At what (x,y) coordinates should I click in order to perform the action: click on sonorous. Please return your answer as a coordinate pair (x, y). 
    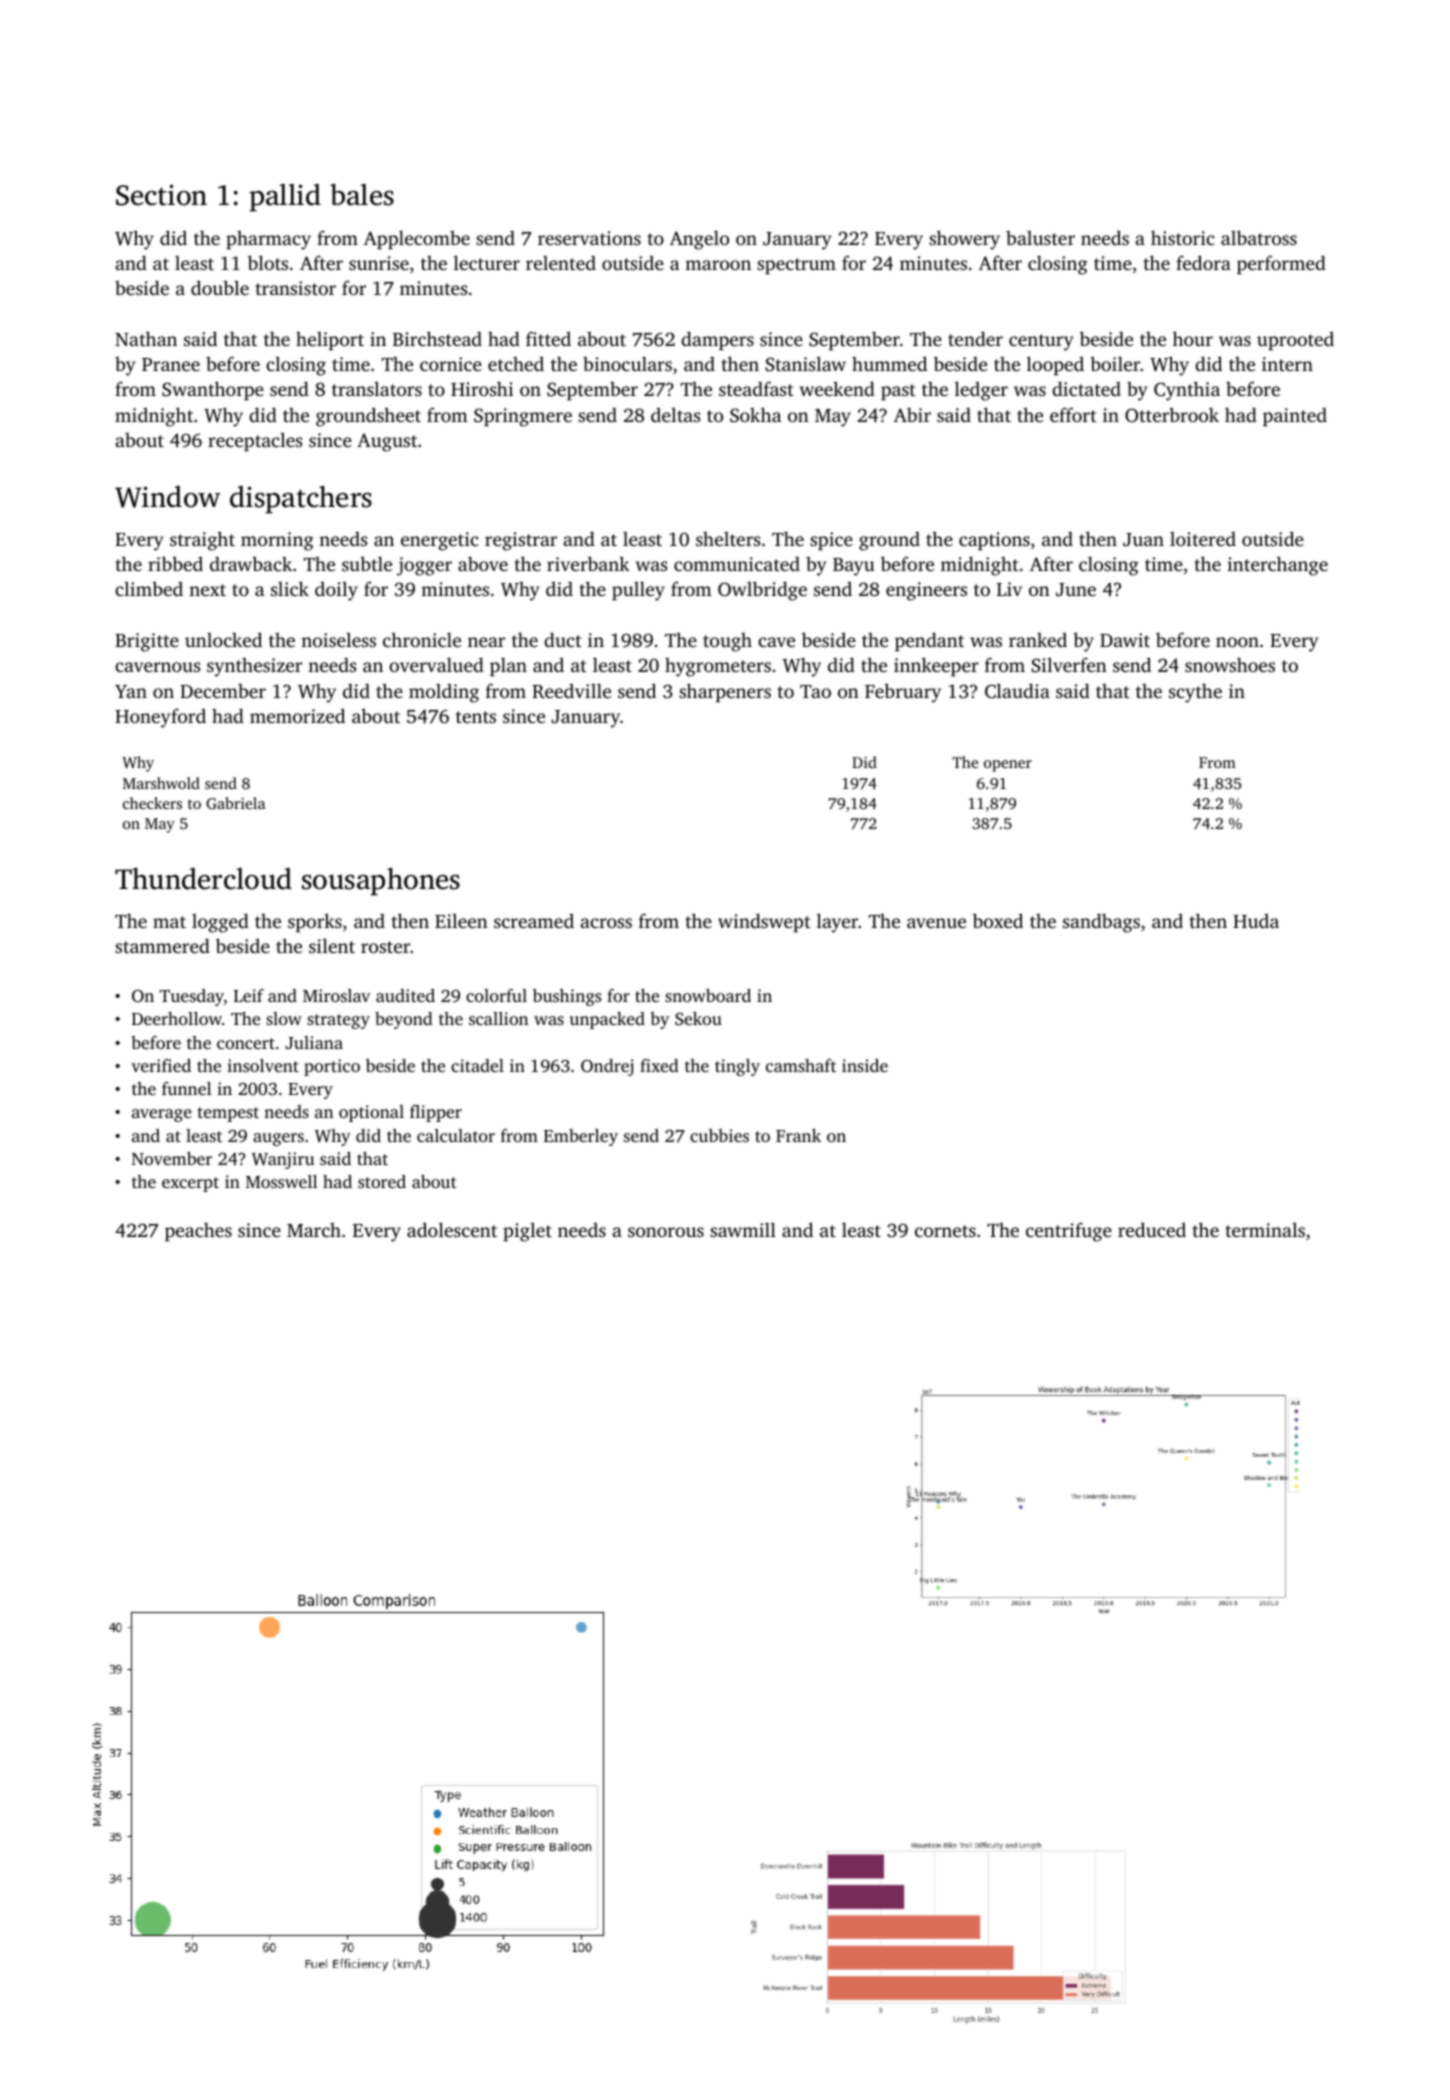
    Looking at the image, I should click on (666, 1232).
